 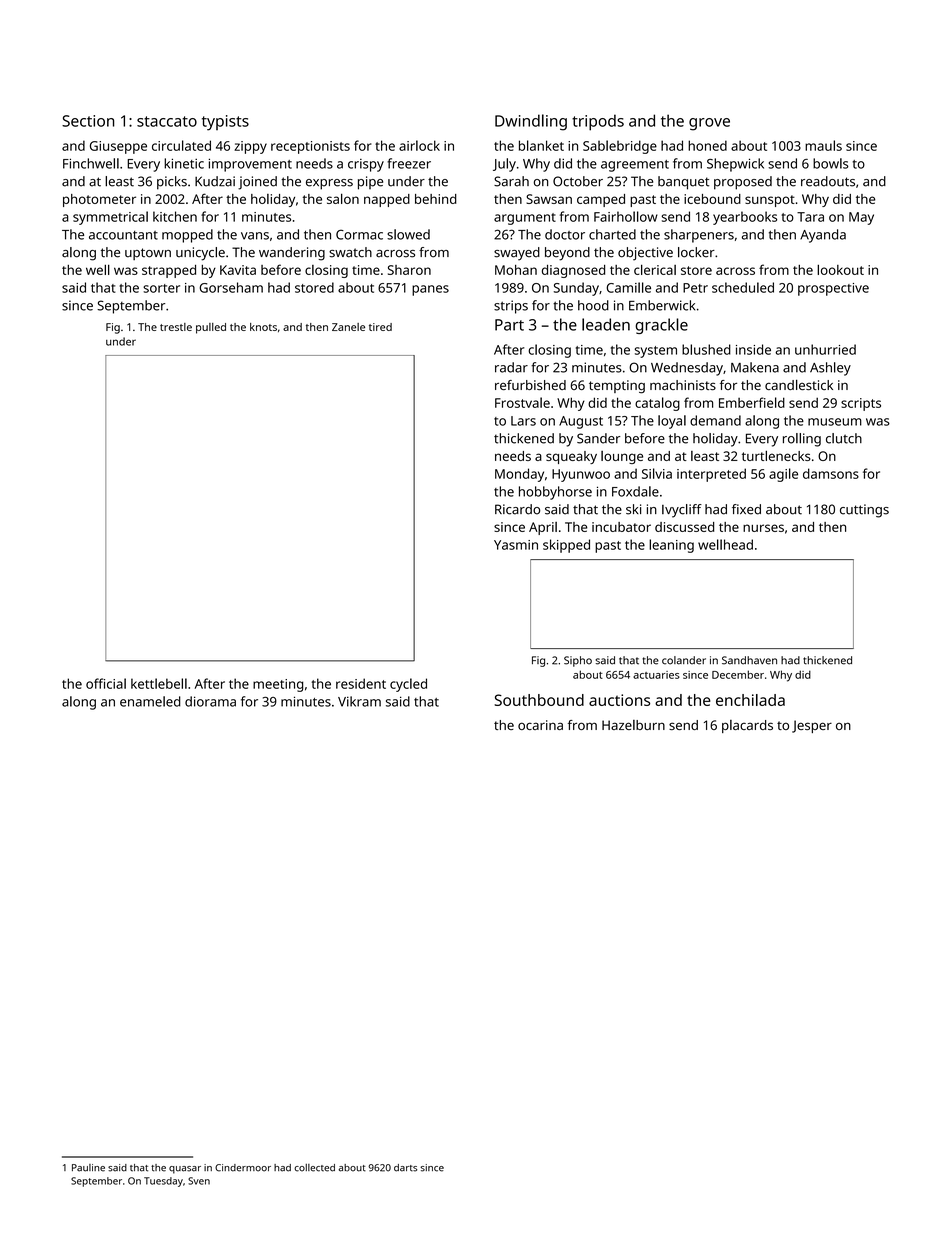 What do you see at coordinates (516, 545) in the screenshot?
I see `Yasmin` at bounding box center [516, 545].
